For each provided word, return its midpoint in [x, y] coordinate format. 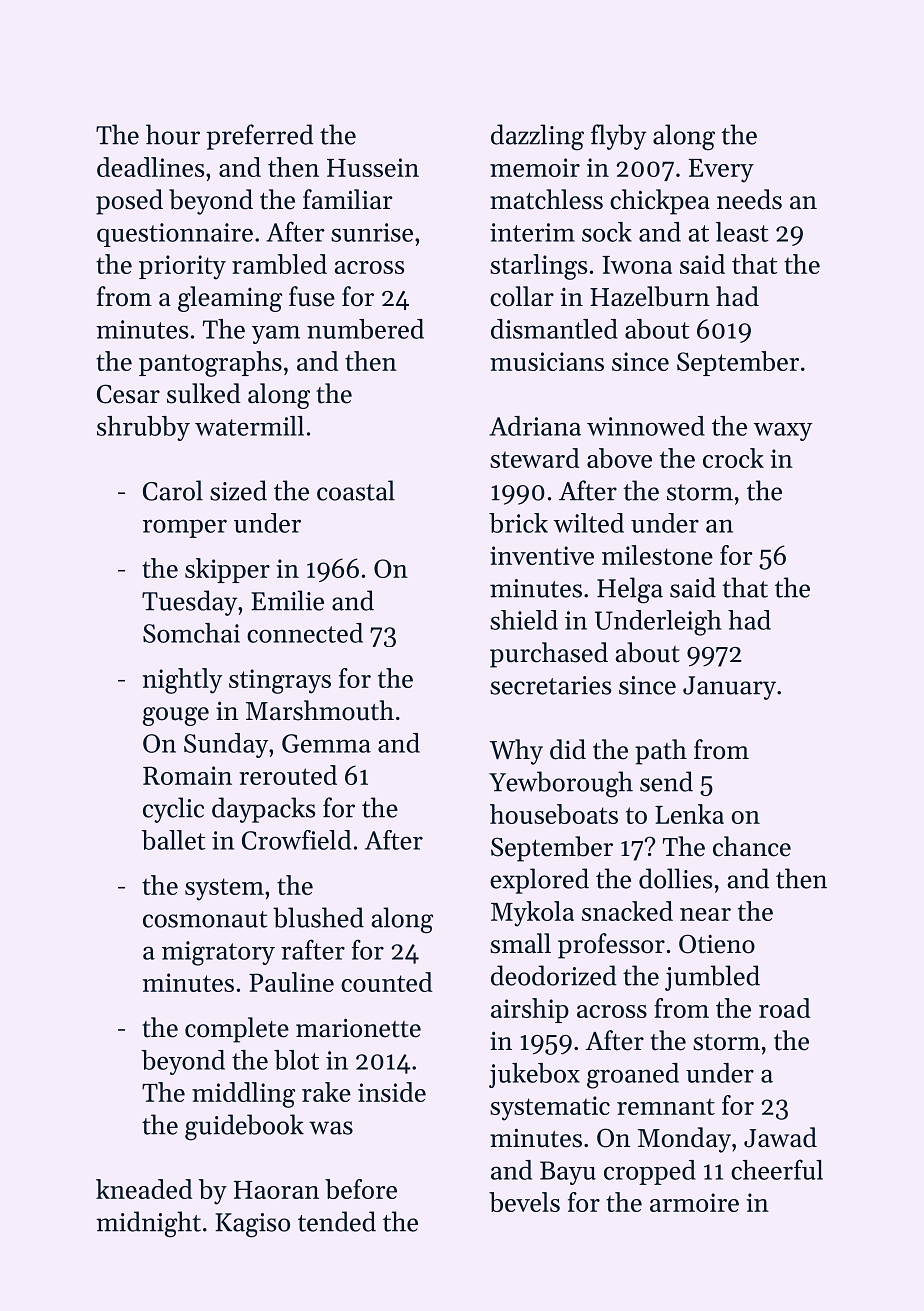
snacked [627, 911]
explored [539, 881]
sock [607, 232]
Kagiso [252, 1225]
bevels [524, 1202]
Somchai [191, 633]
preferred [260, 137]
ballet [173, 840]
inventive [542, 555]
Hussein [373, 167]
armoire [694, 1202]
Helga [630, 590]
